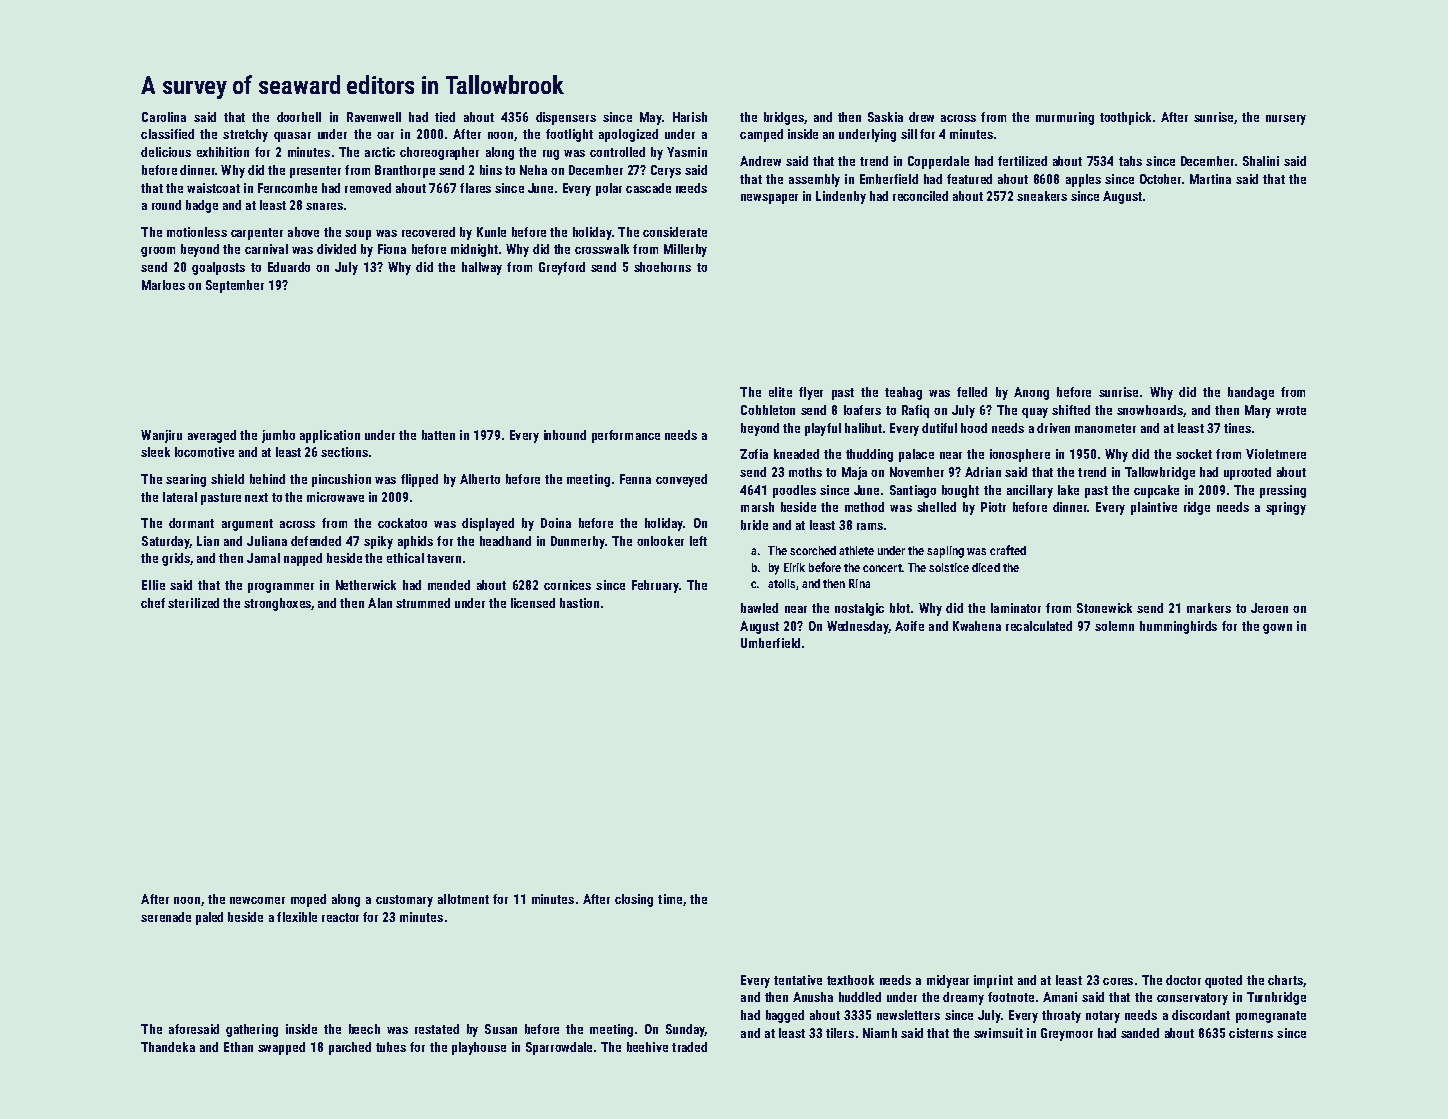 The height and width of the screenshot is (1119, 1448). I want to click on Saskia, so click(885, 117).
